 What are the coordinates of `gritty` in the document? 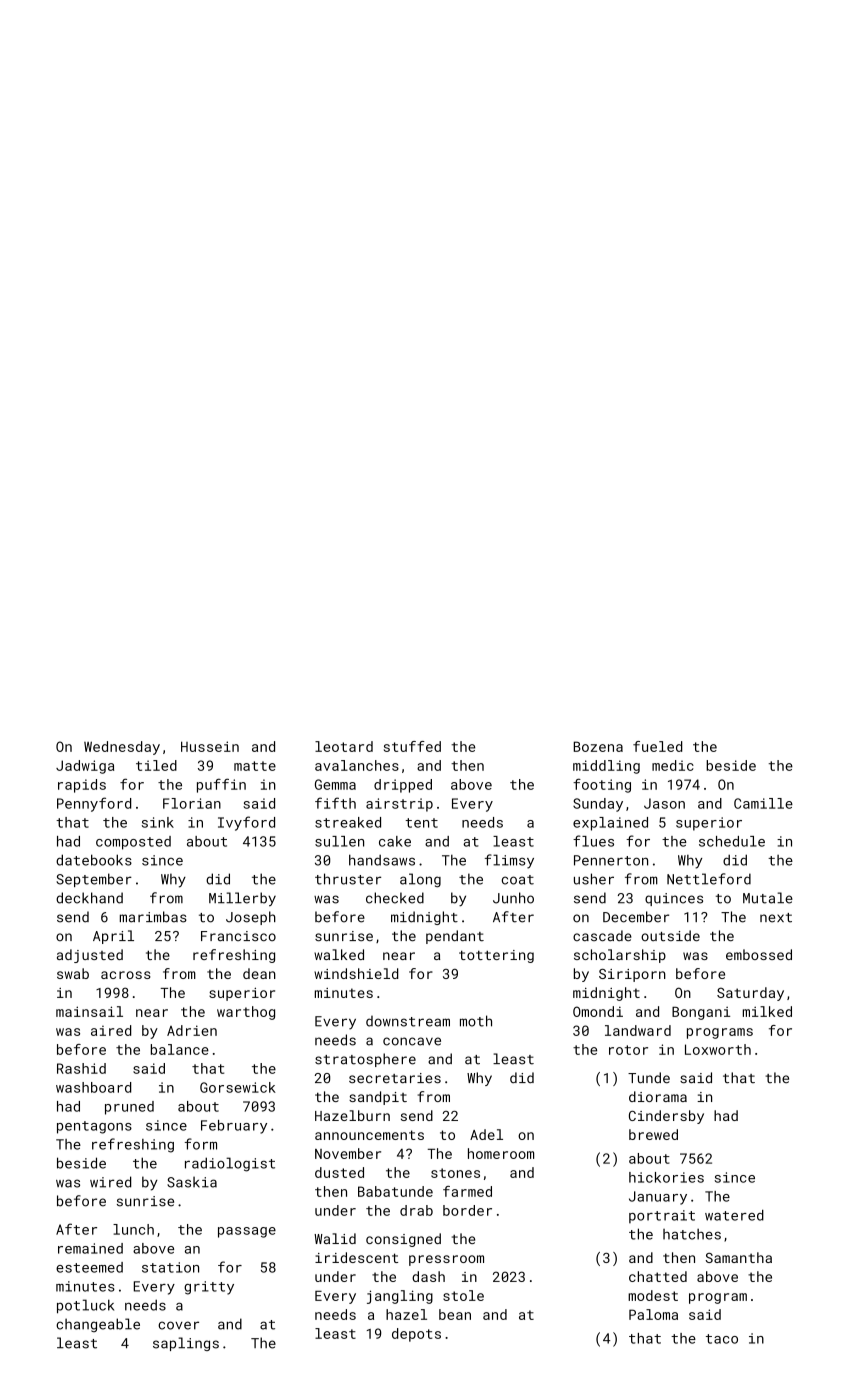 It's located at (209, 1288).
